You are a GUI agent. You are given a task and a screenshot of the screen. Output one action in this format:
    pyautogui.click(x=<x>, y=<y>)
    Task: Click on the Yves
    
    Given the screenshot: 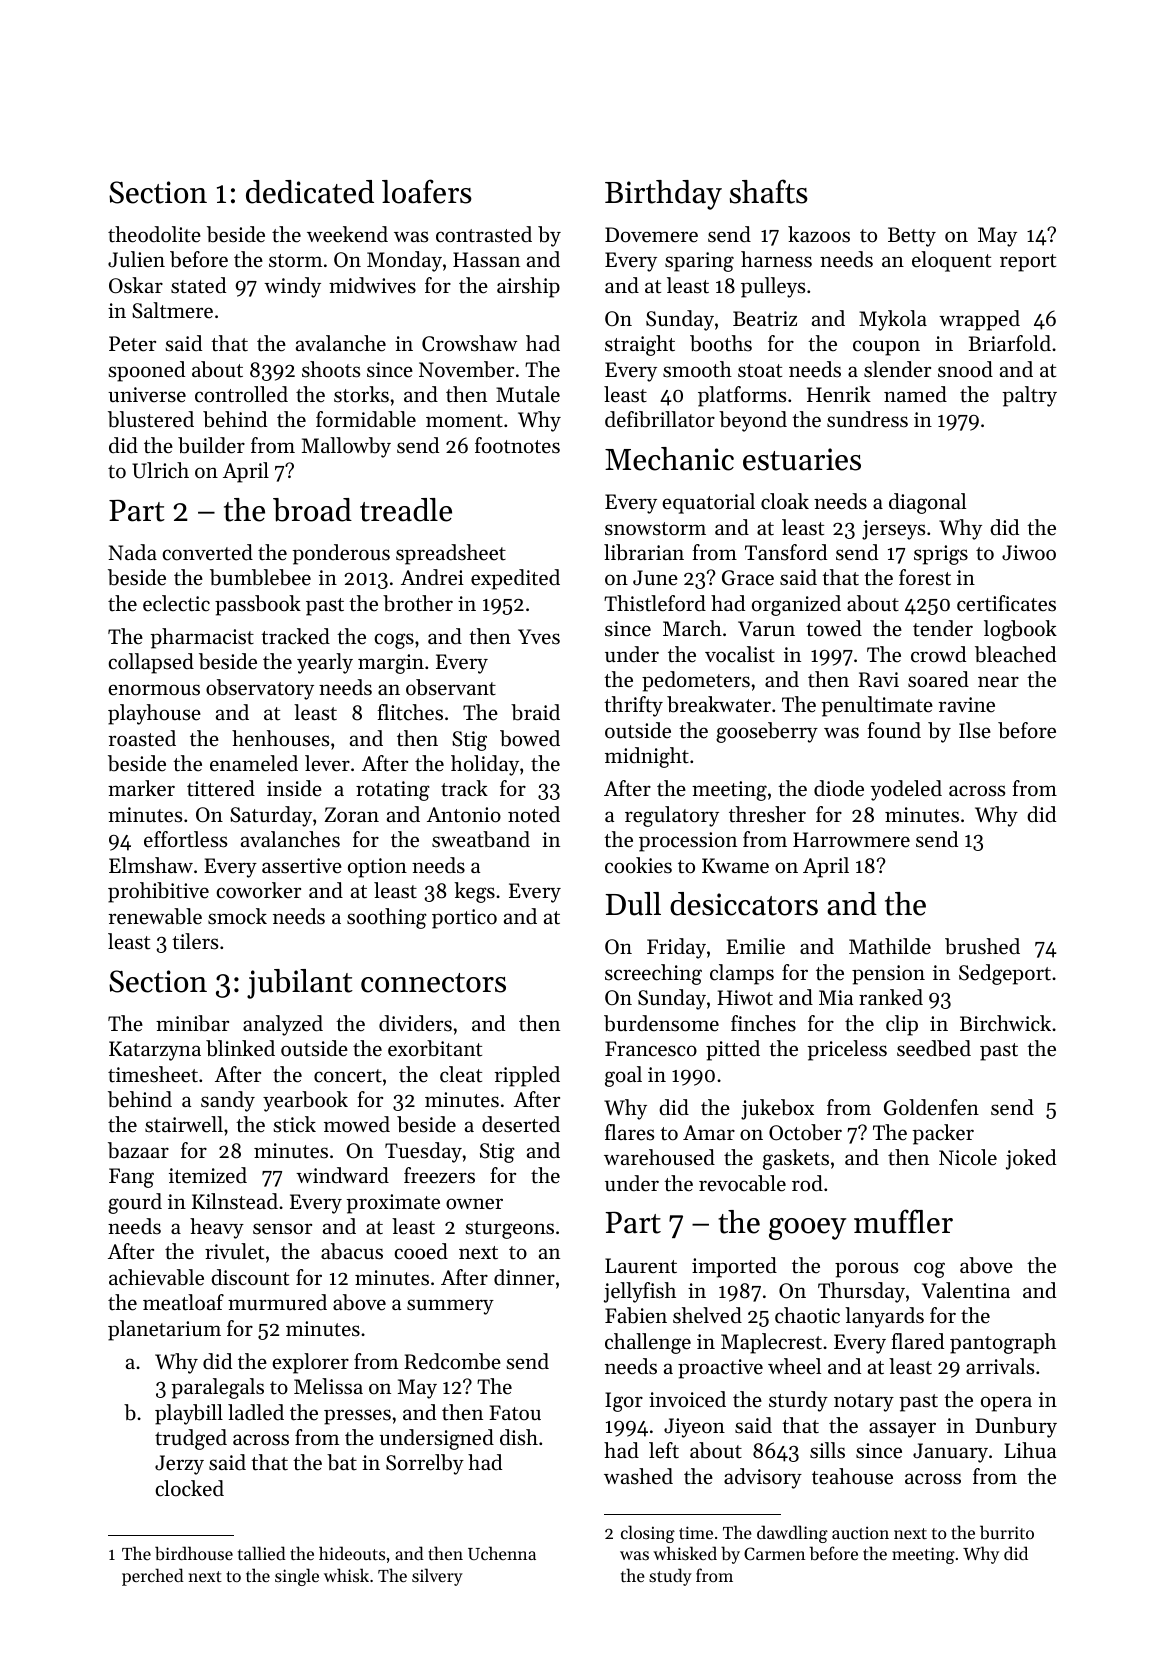 What is the action you would take?
    pyautogui.click(x=539, y=637)
